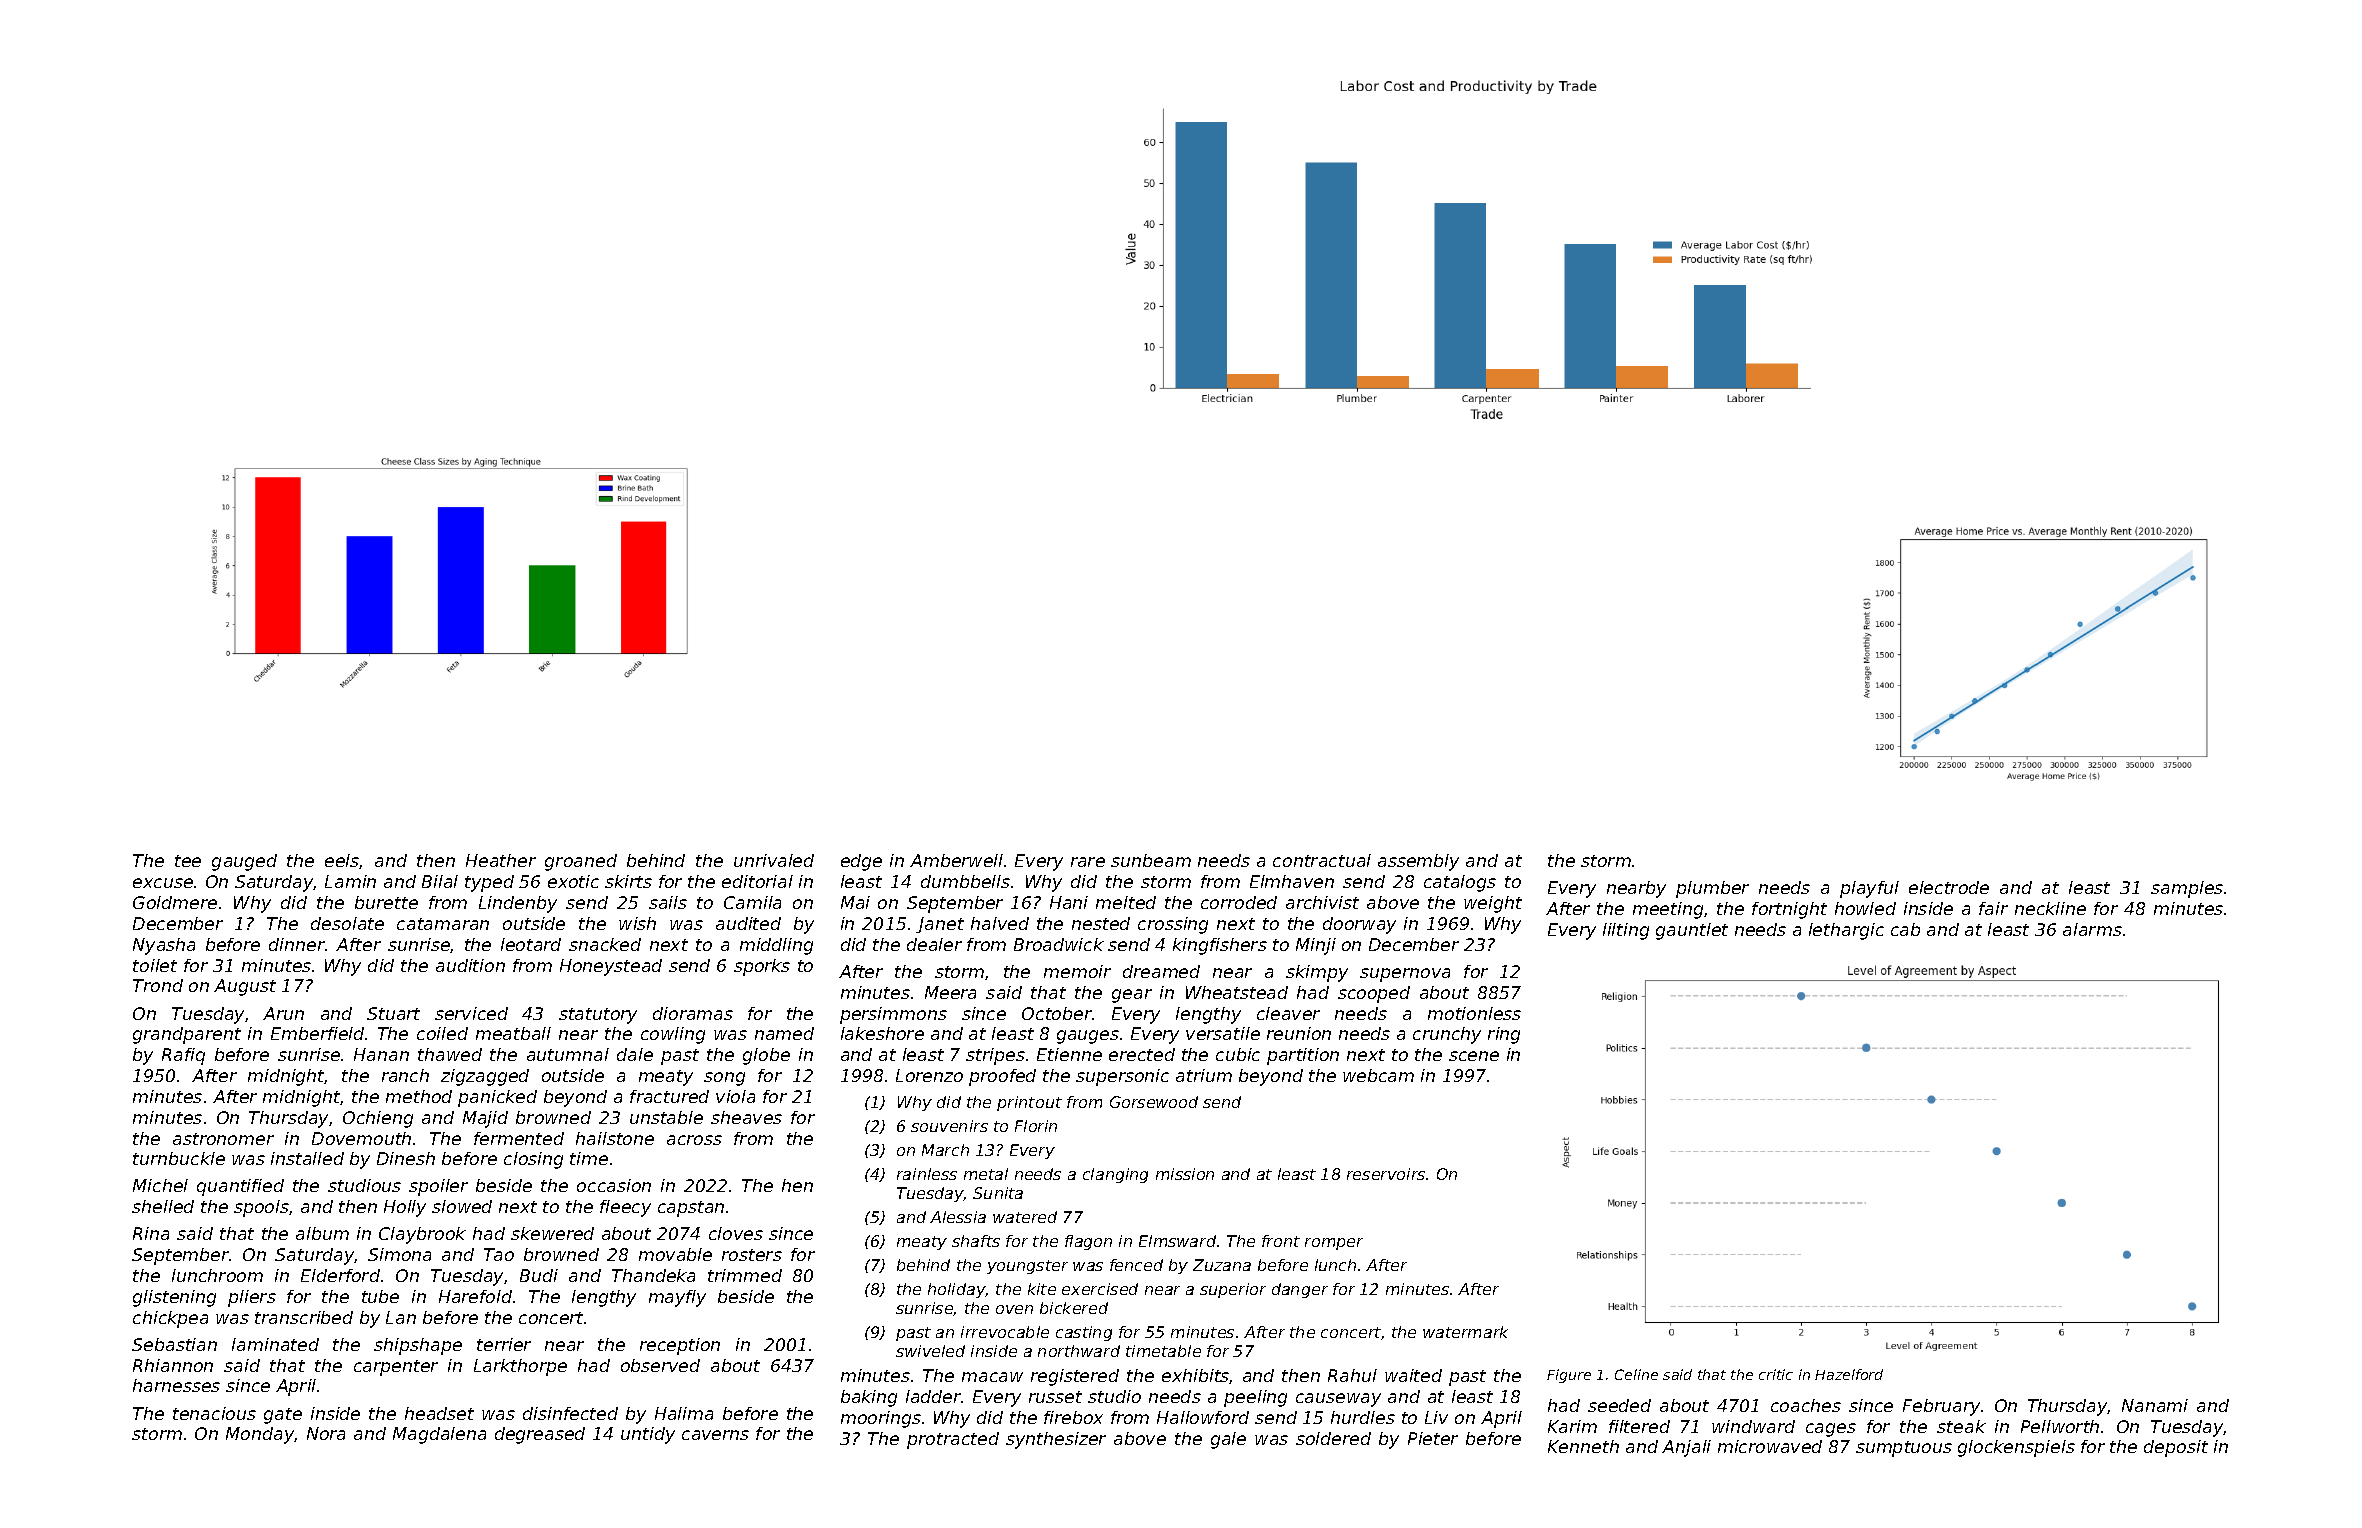  Describe the element at coordinates (950, 992) in the screenshot. I see `Meera` at that location.
